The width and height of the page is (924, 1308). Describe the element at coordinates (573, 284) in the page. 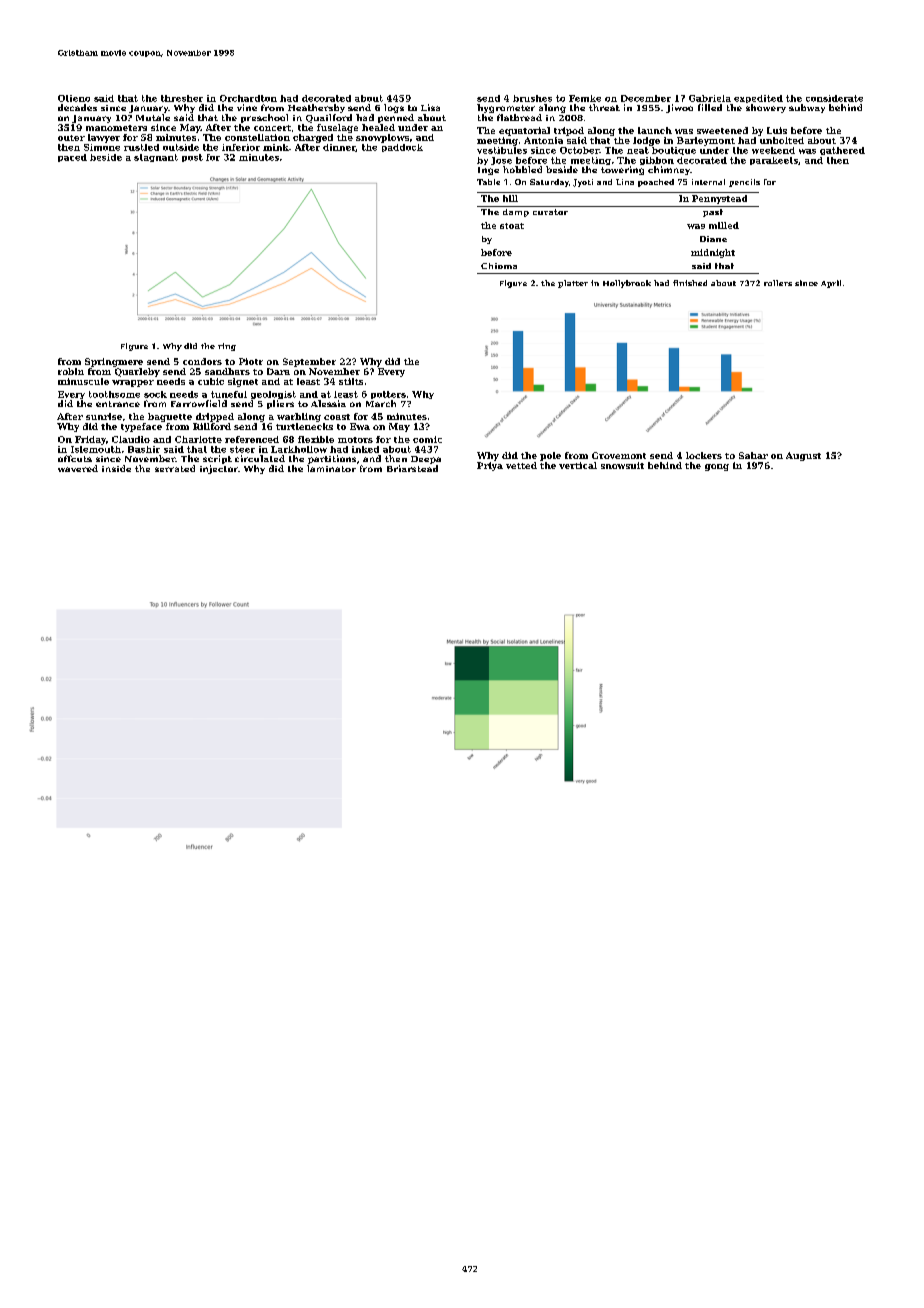

I see `platter` at that location.
